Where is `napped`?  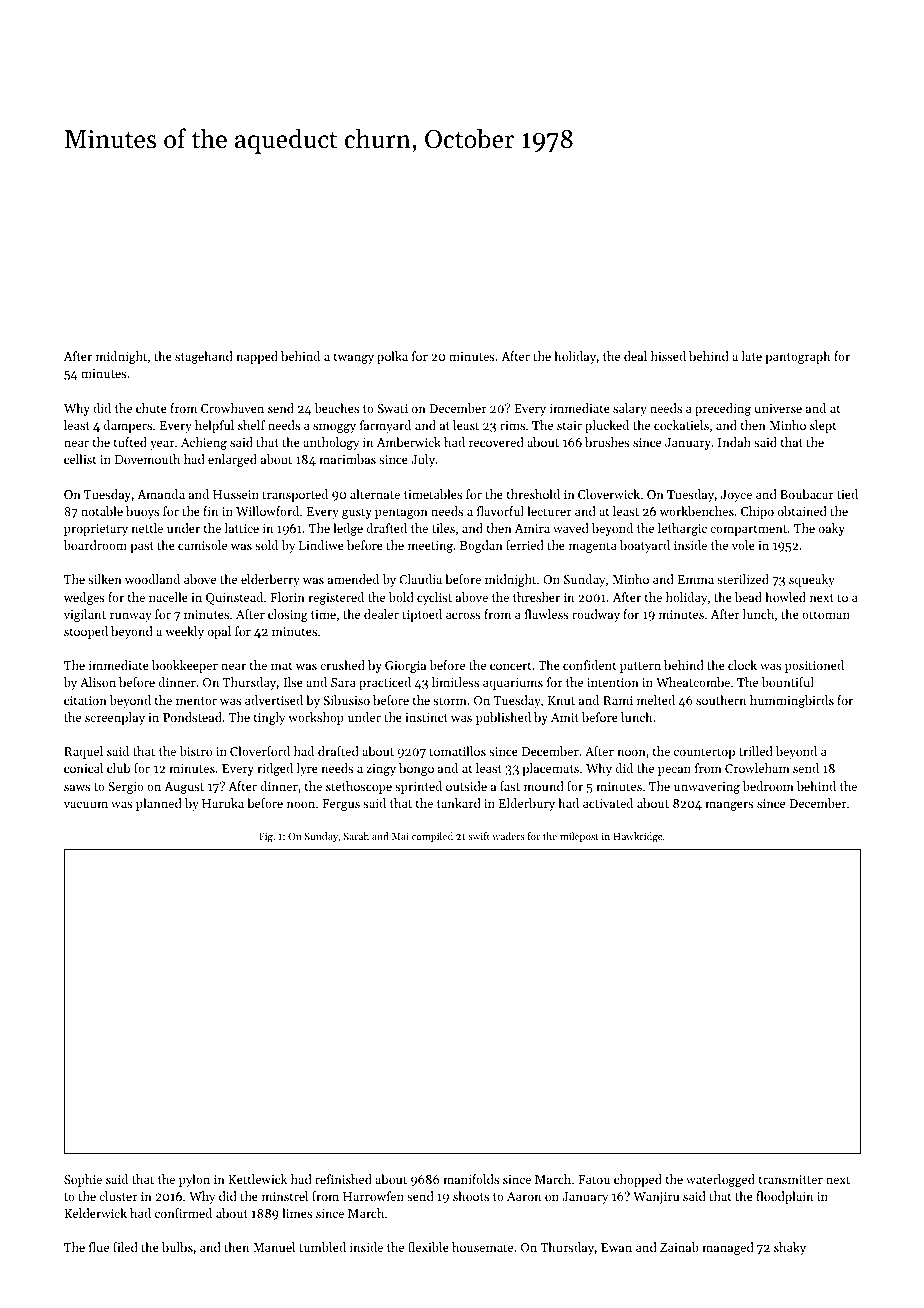
napped is located at coordinates (257, 357).
